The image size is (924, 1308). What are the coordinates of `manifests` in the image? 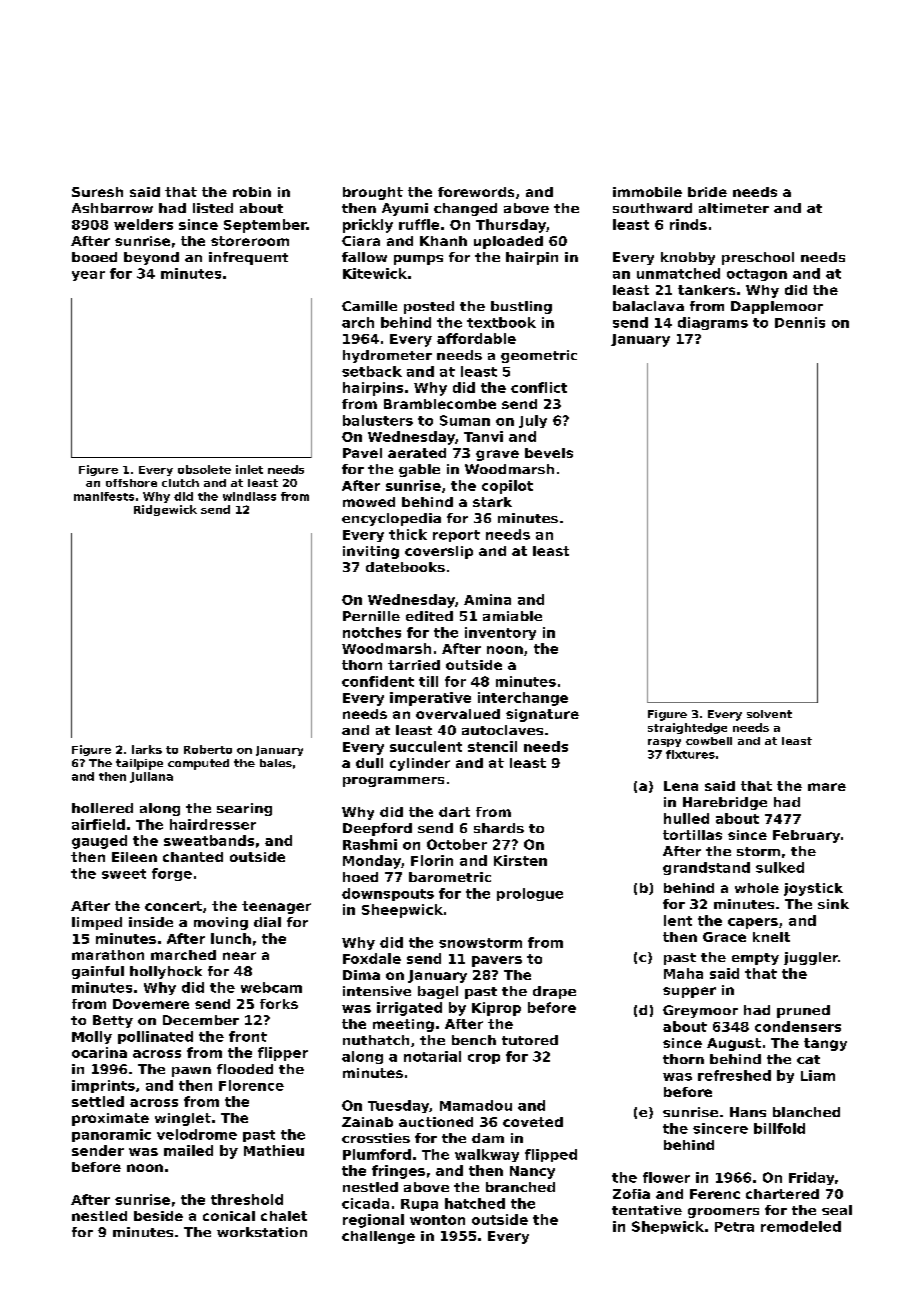 It's located at (104, 496).
